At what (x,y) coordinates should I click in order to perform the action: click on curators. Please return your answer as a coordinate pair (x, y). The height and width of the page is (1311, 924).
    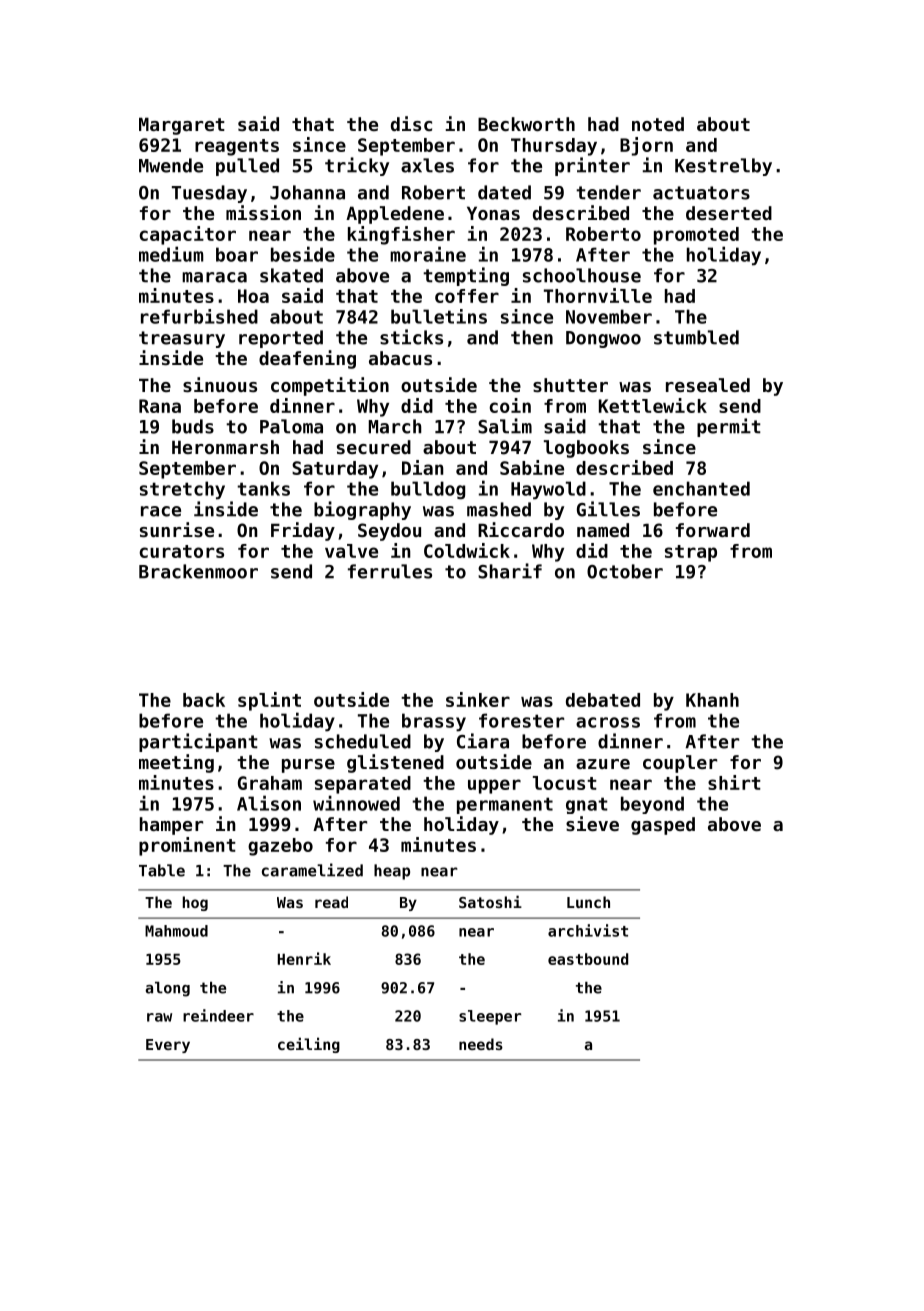
    Looking at the image, I should click on (182, 551).
